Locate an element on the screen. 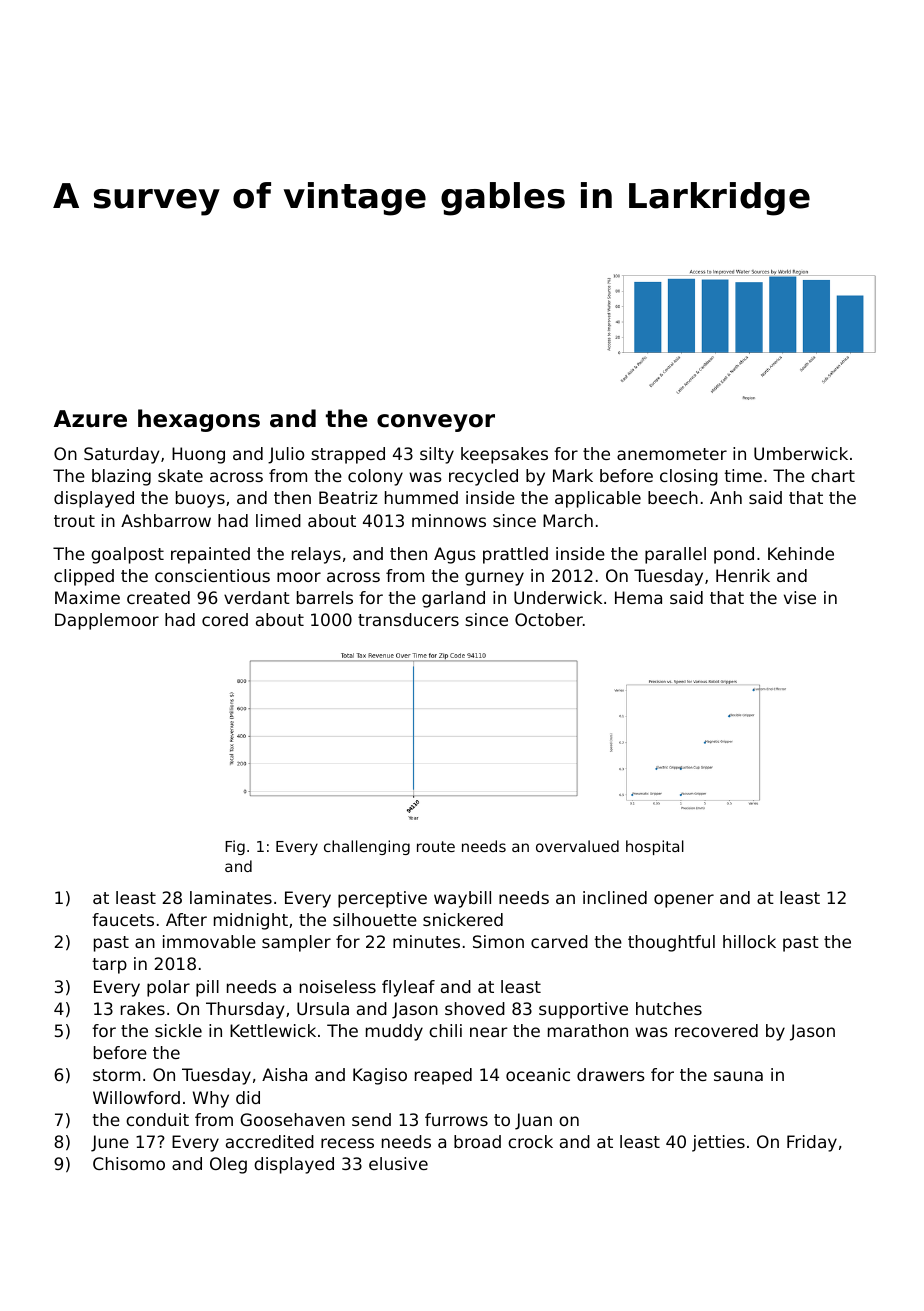 The image size is (924, 1311). conveyor is located at coordinates (436, 423).
